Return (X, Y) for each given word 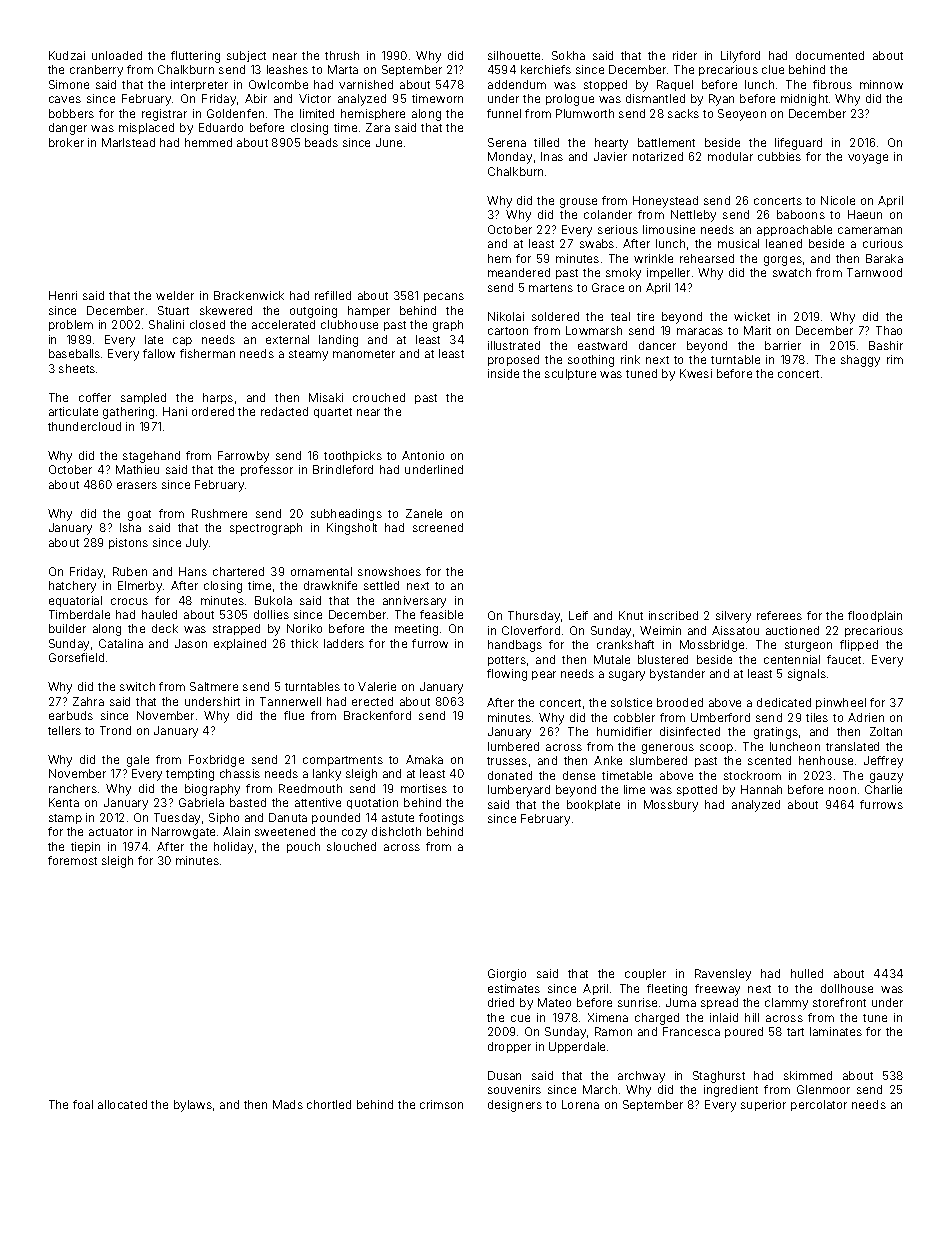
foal (83, 1104)
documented (830, 55)
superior (763, 1105)
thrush (342, 55)
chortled (329, 1104)
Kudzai (67, 55)
